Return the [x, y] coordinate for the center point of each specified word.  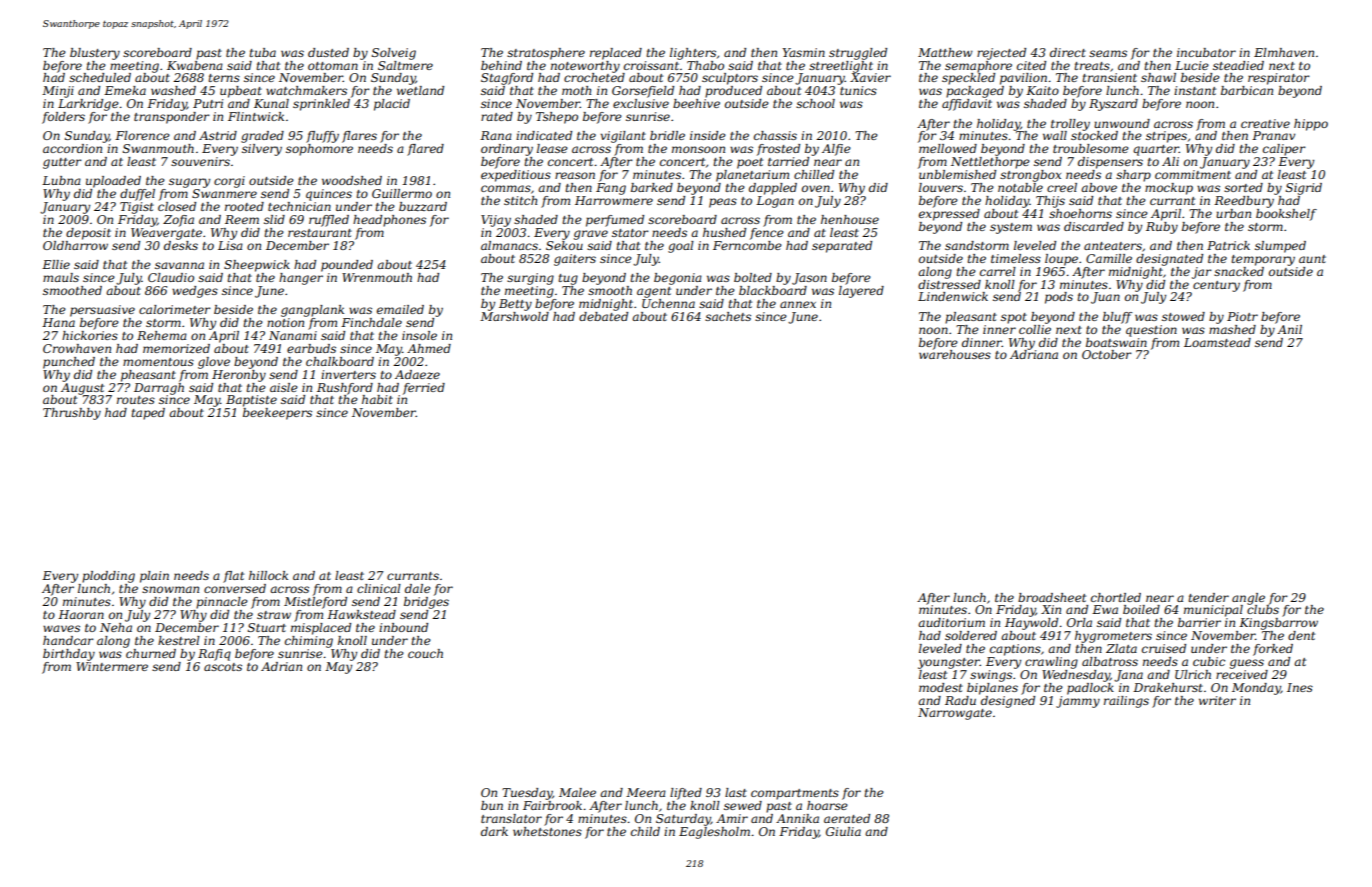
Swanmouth [158, 148]
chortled [1116, 597]
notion [285, 322]
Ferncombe [747, 245]
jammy [1078, 702]
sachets [728, 316]
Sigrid [1304, 189]
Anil [1289, 329]
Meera [646, 792]
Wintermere [112, 666]
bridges [426, 603]
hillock [268, 575]
